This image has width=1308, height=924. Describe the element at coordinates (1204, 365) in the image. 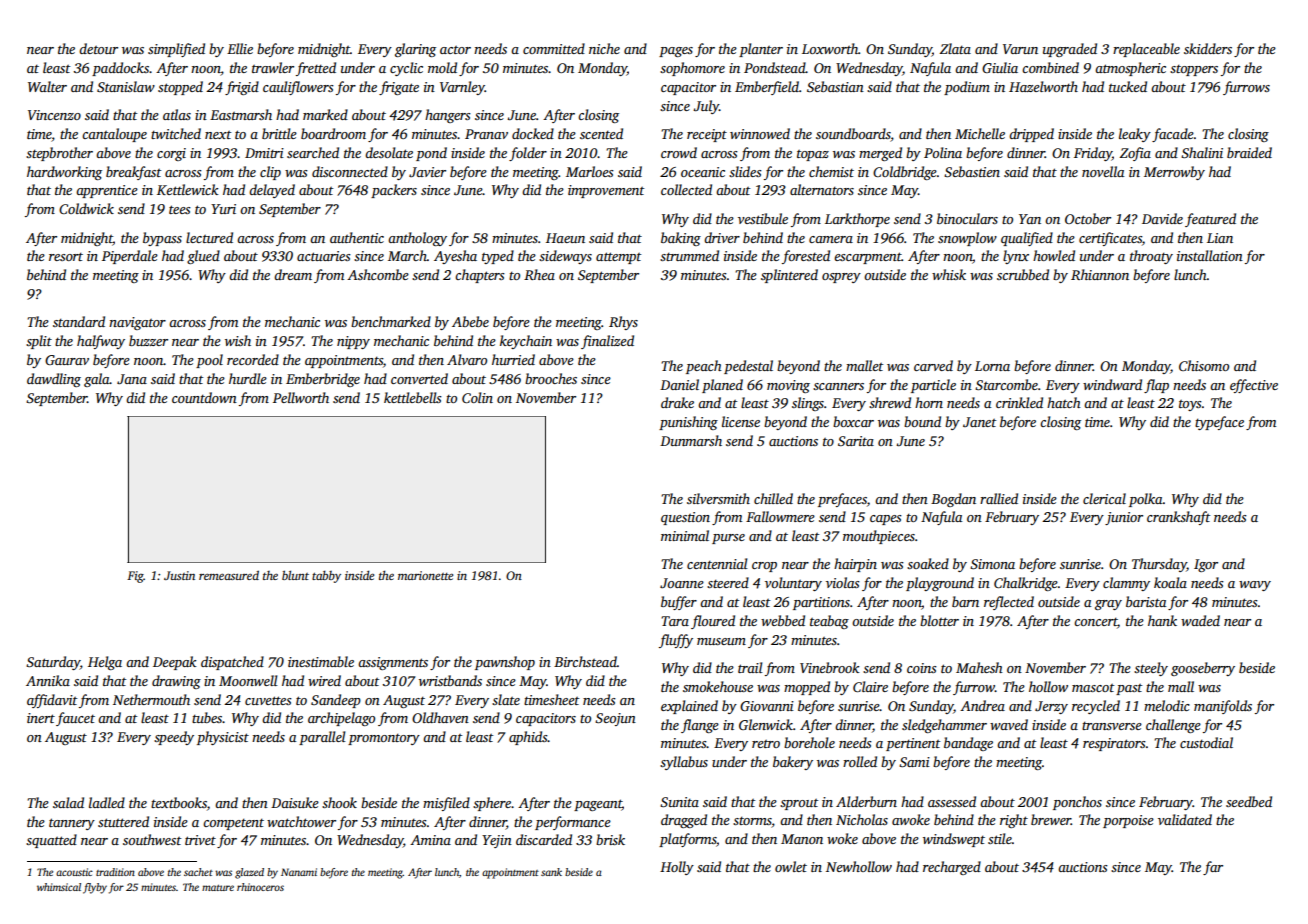

I see `Chisomo` at that location.
